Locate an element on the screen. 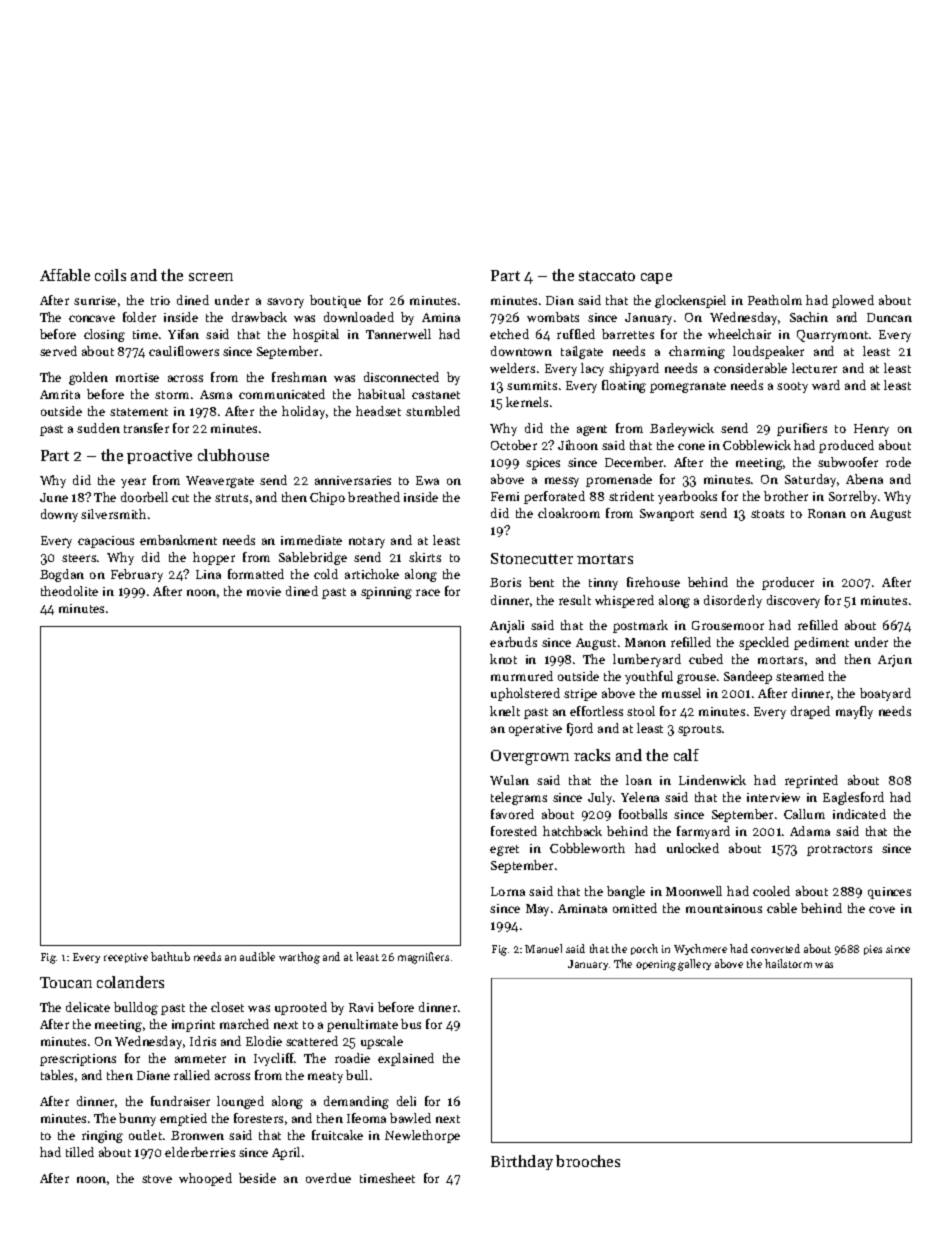 The image size is (952, 1233). plowed is located at coordinates (853, 301).
